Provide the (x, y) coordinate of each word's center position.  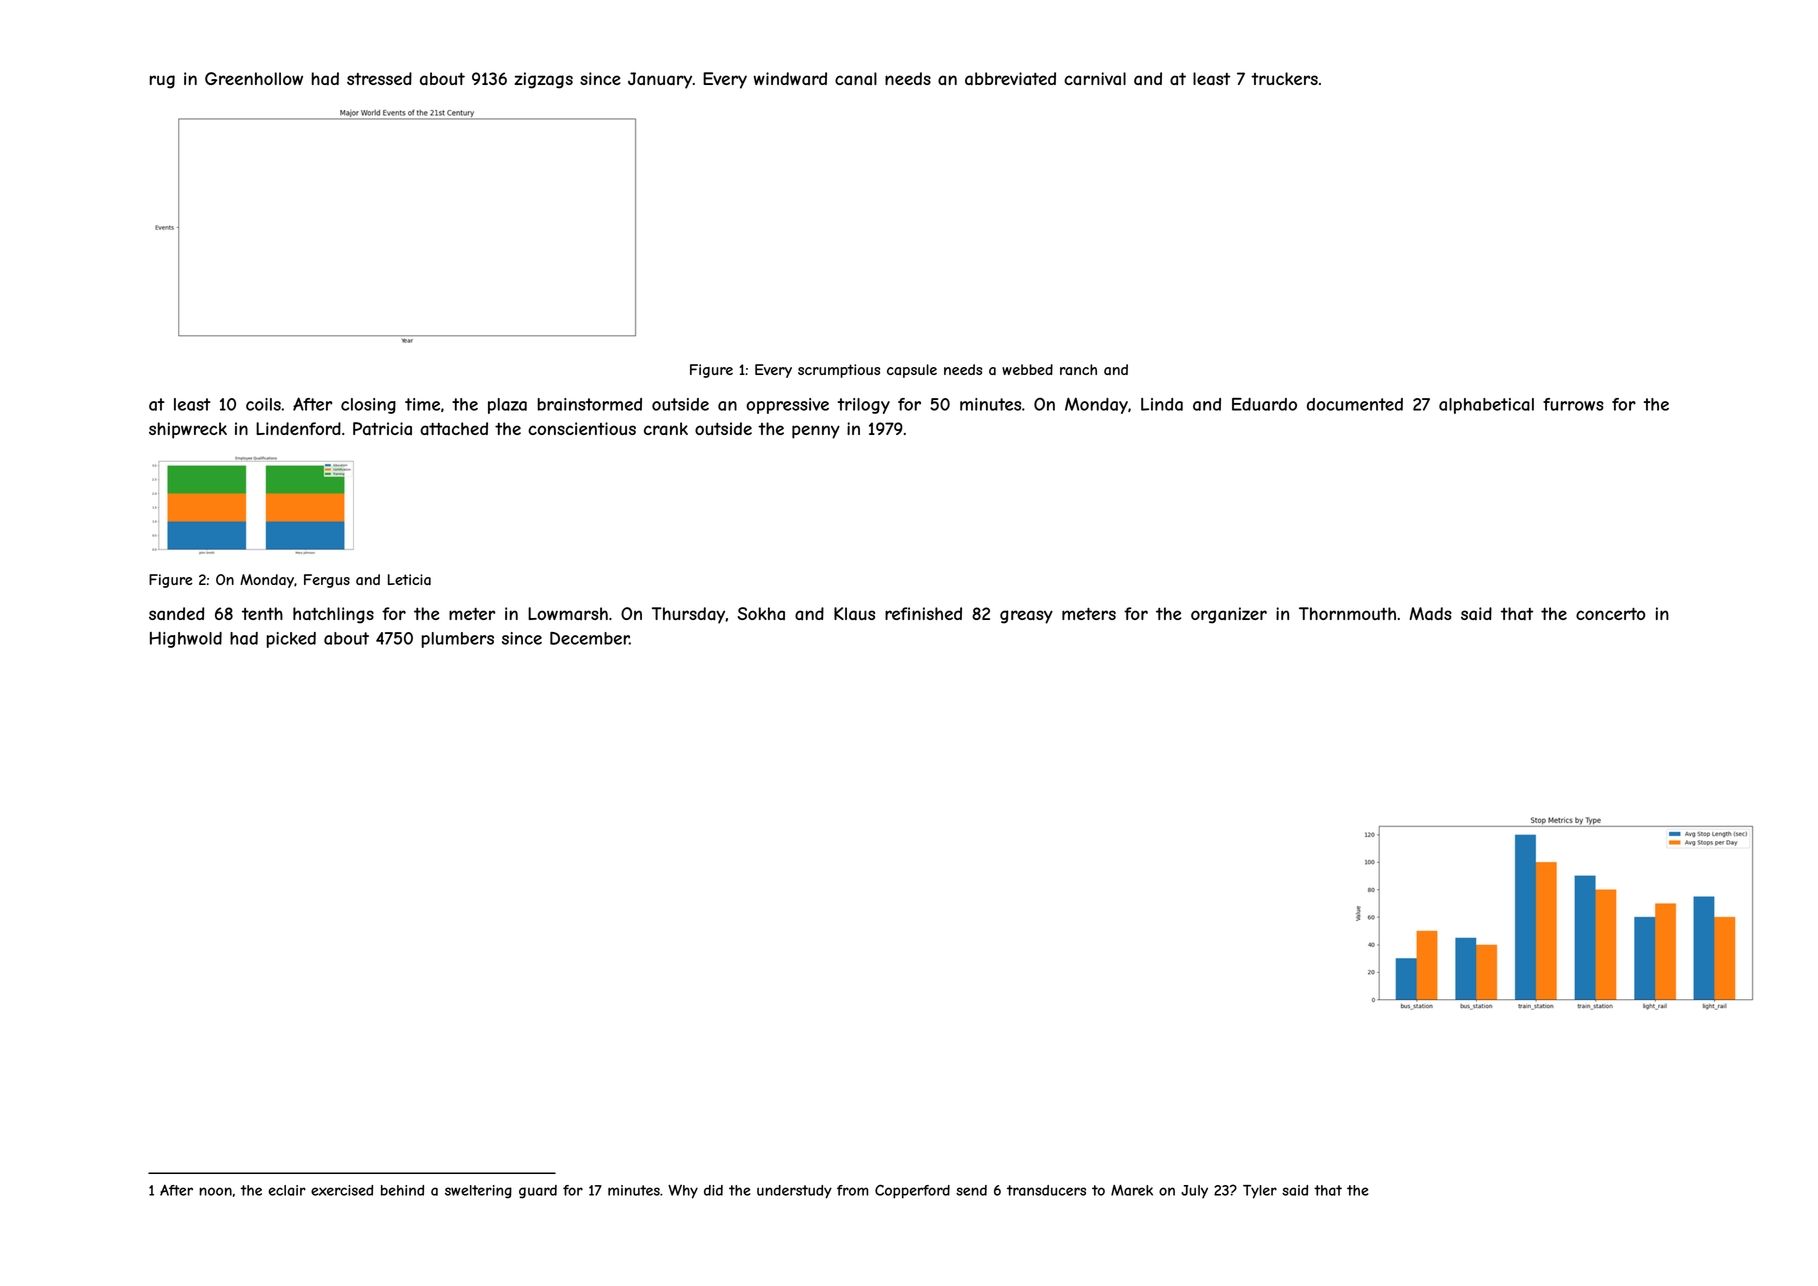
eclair (287, 1190)
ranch (1078, 369)
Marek (1132, 1190)
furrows (1573, 404)
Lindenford (298, 428)
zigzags (543, 80)
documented (1355, 404)
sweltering (478, 1192)
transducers (1046, 1190)
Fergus (327, 581)
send (971, 1190)
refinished (923, 613)
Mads (1430, 614)
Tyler (1260, 1192)
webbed (1027, 369)
